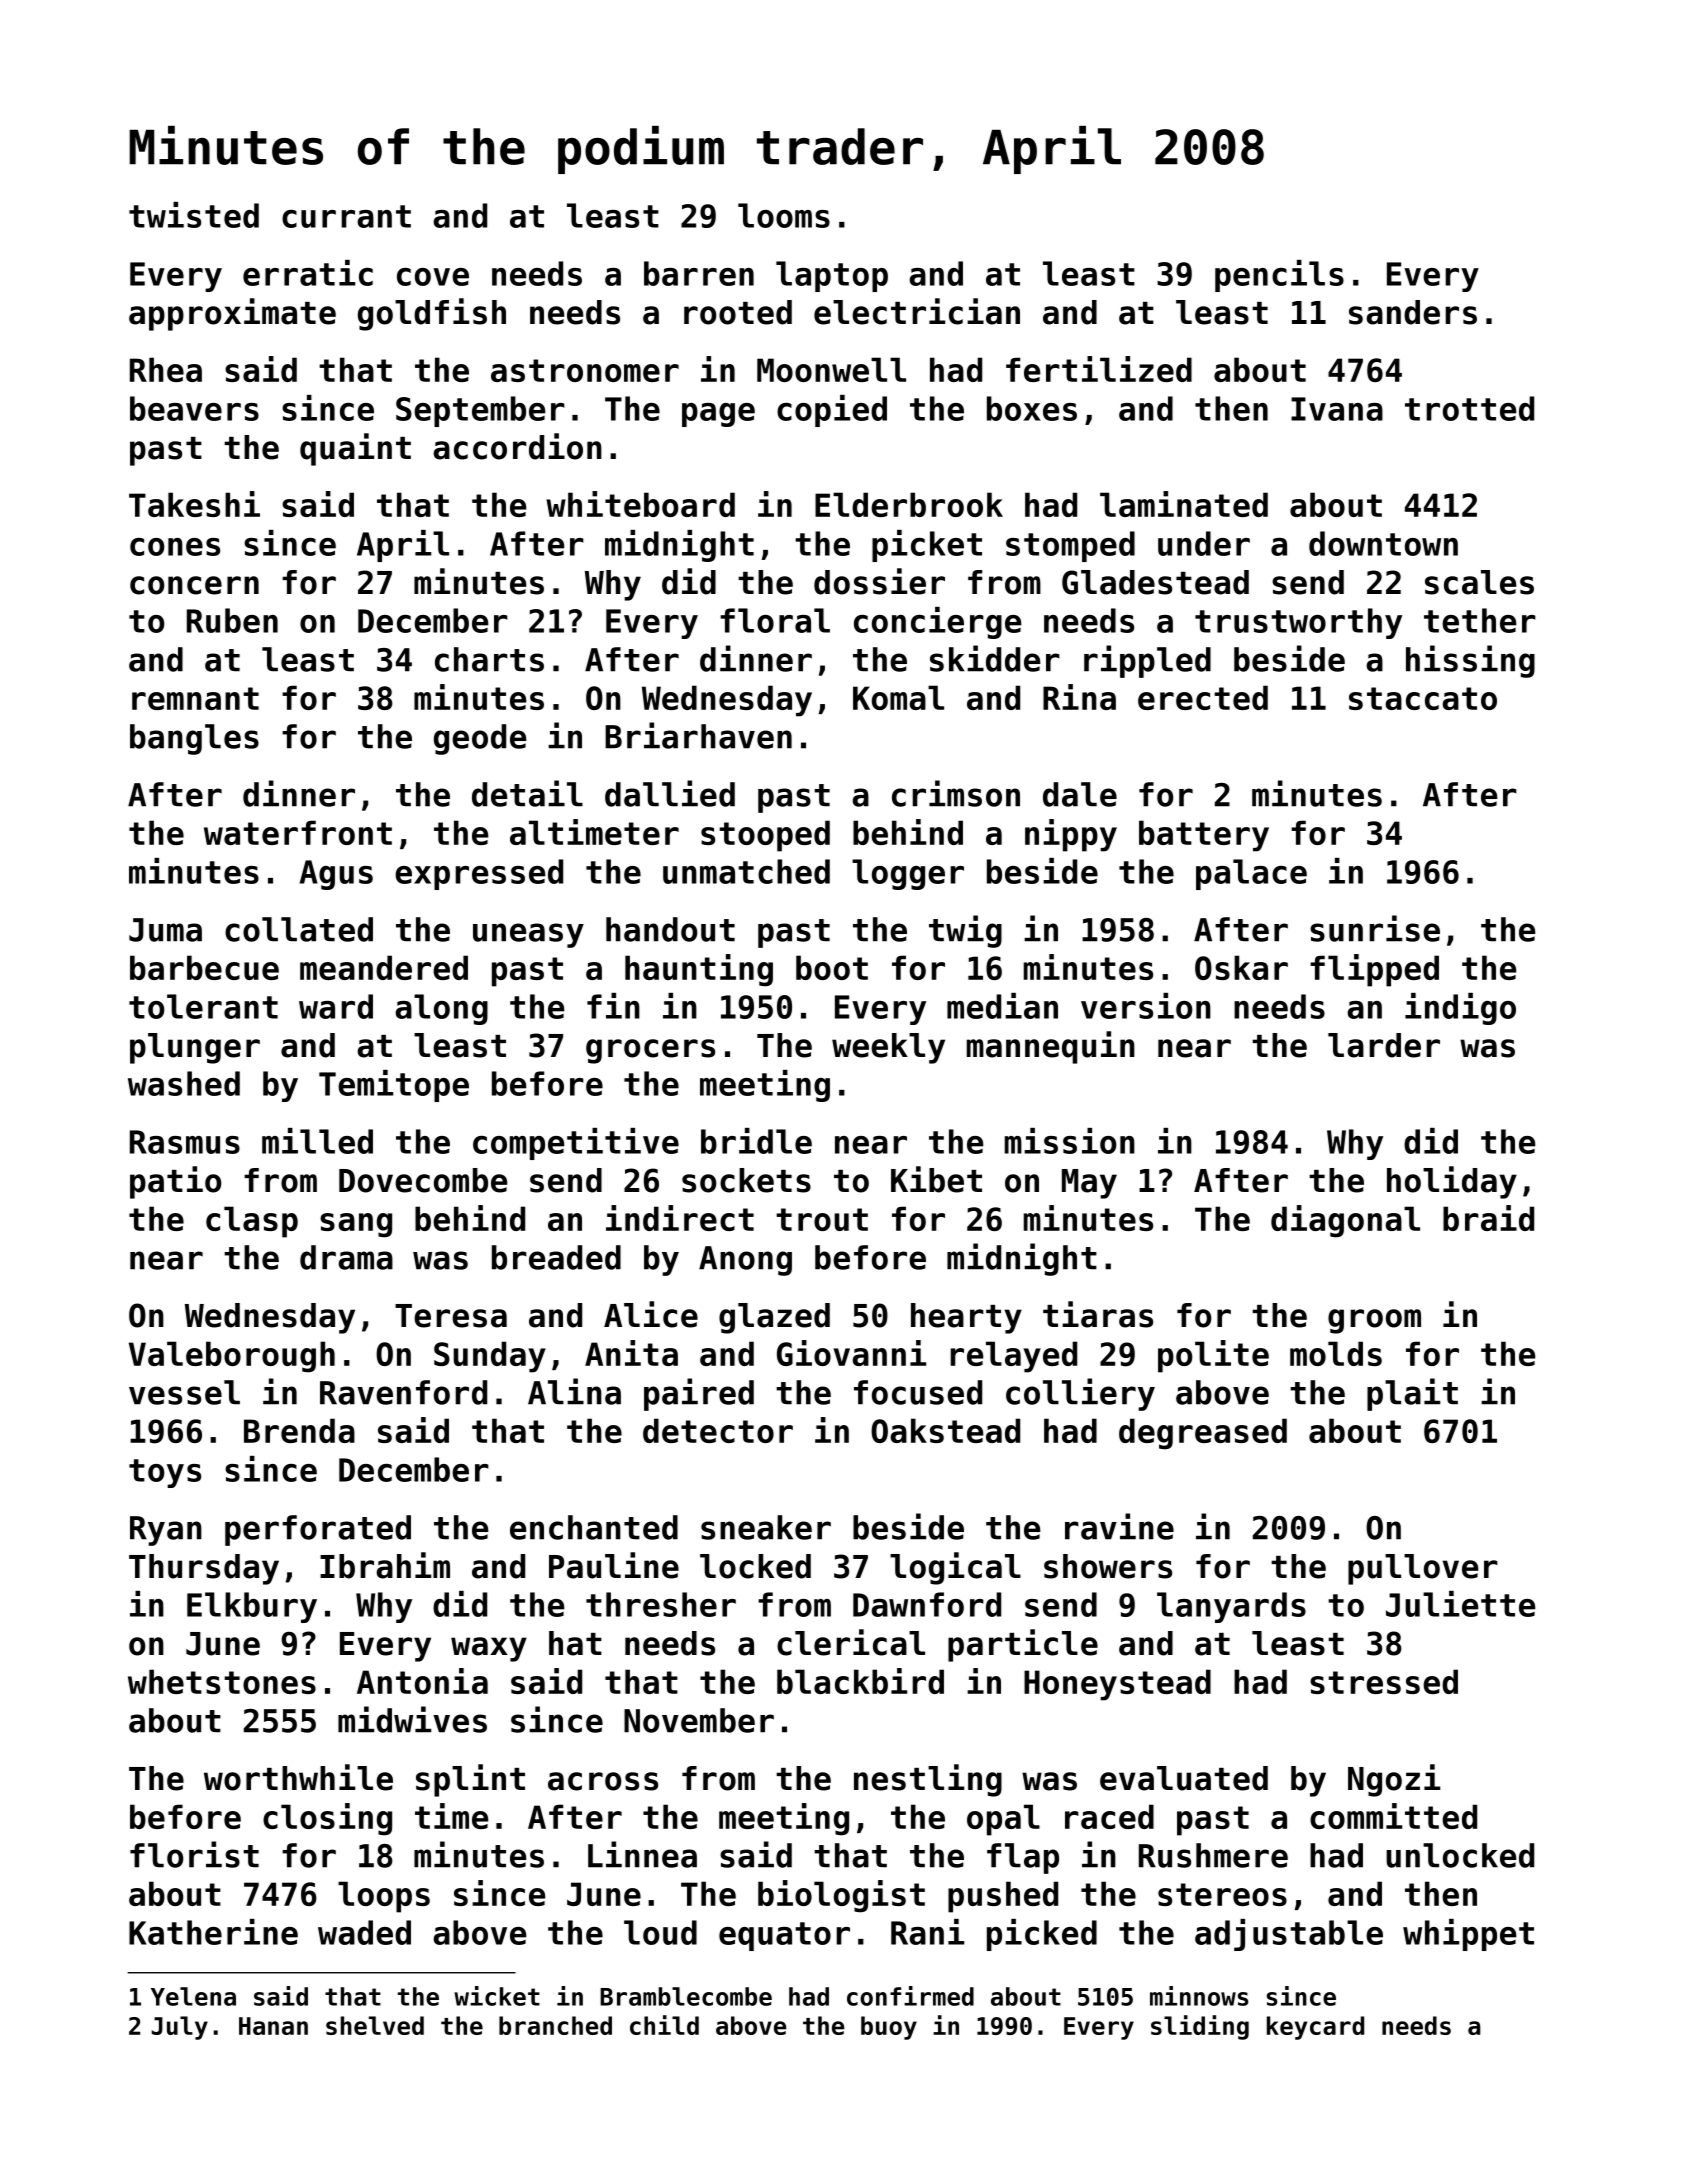 The width and height of the screenshot is (1683, 2178). What do you see at coordinates (585, 370) in the screenshot?
I see `astronomer` at bounding box center [585, 370].
